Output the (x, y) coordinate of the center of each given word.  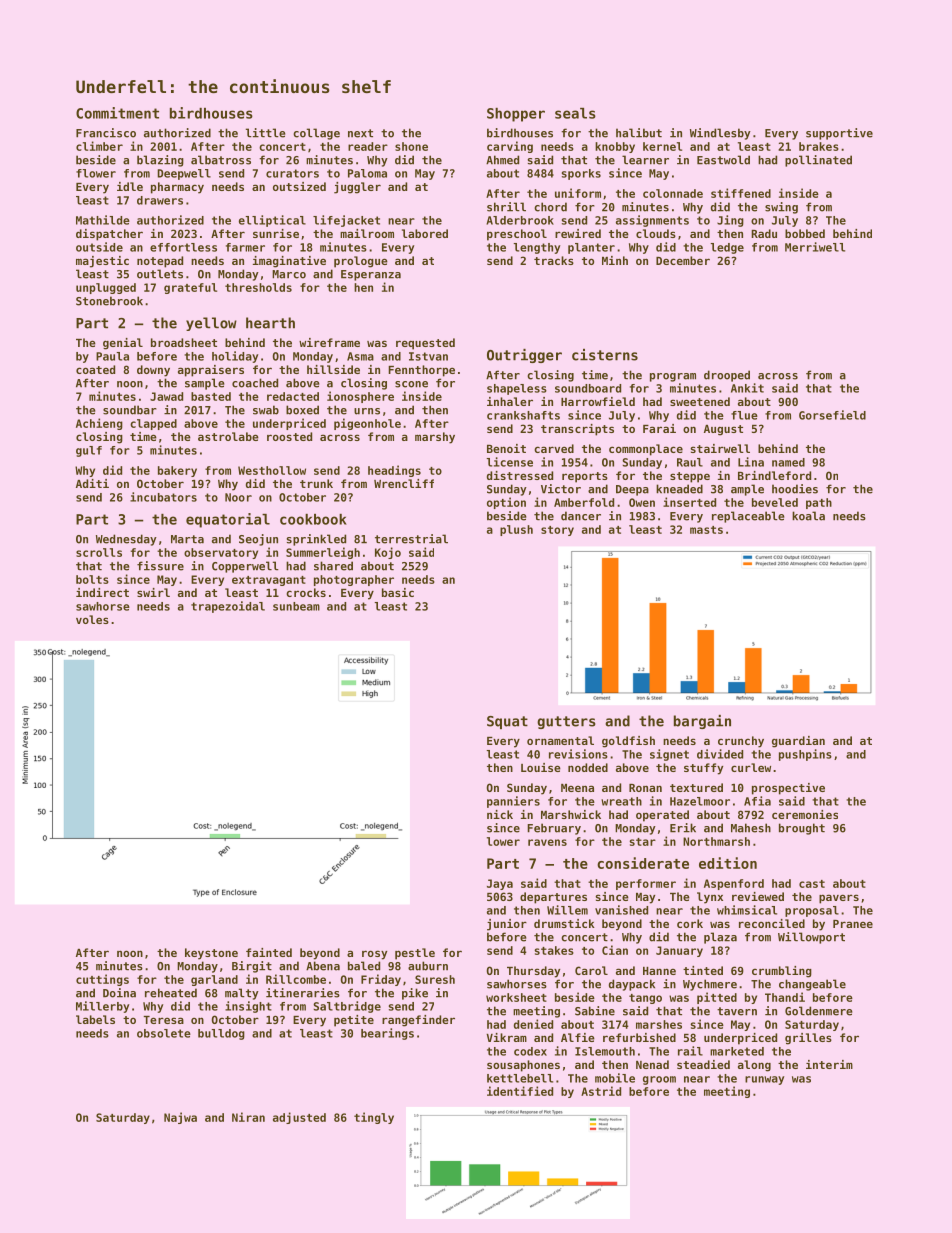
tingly (374, 1118)
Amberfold (584, 502)
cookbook (313, 519)
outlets (160, 274)
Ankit (747, 388)
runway (764, 1080)
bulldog (221, 1034)
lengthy (536, 248)
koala (808, 516)
